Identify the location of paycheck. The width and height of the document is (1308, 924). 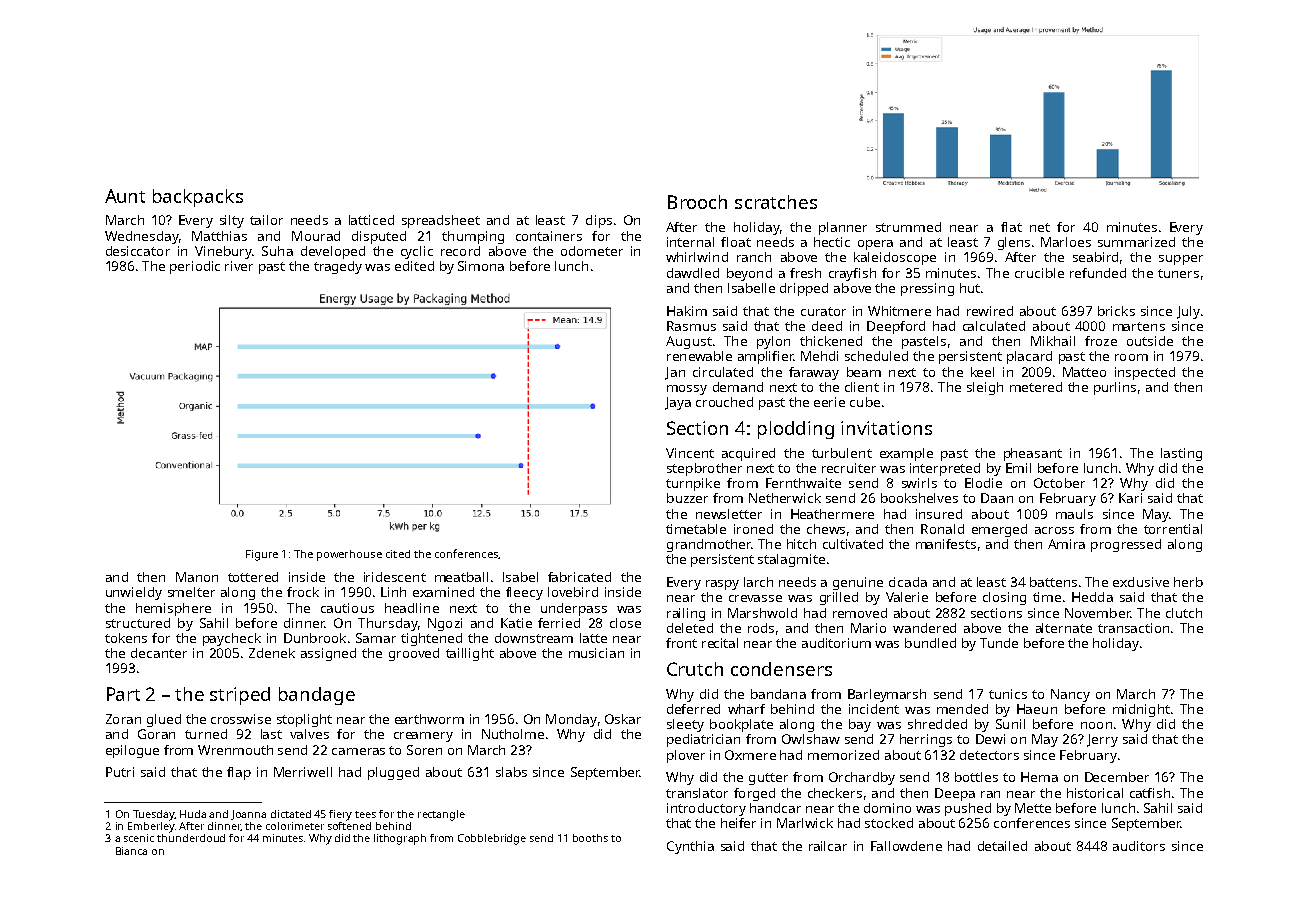
(232, 639).
